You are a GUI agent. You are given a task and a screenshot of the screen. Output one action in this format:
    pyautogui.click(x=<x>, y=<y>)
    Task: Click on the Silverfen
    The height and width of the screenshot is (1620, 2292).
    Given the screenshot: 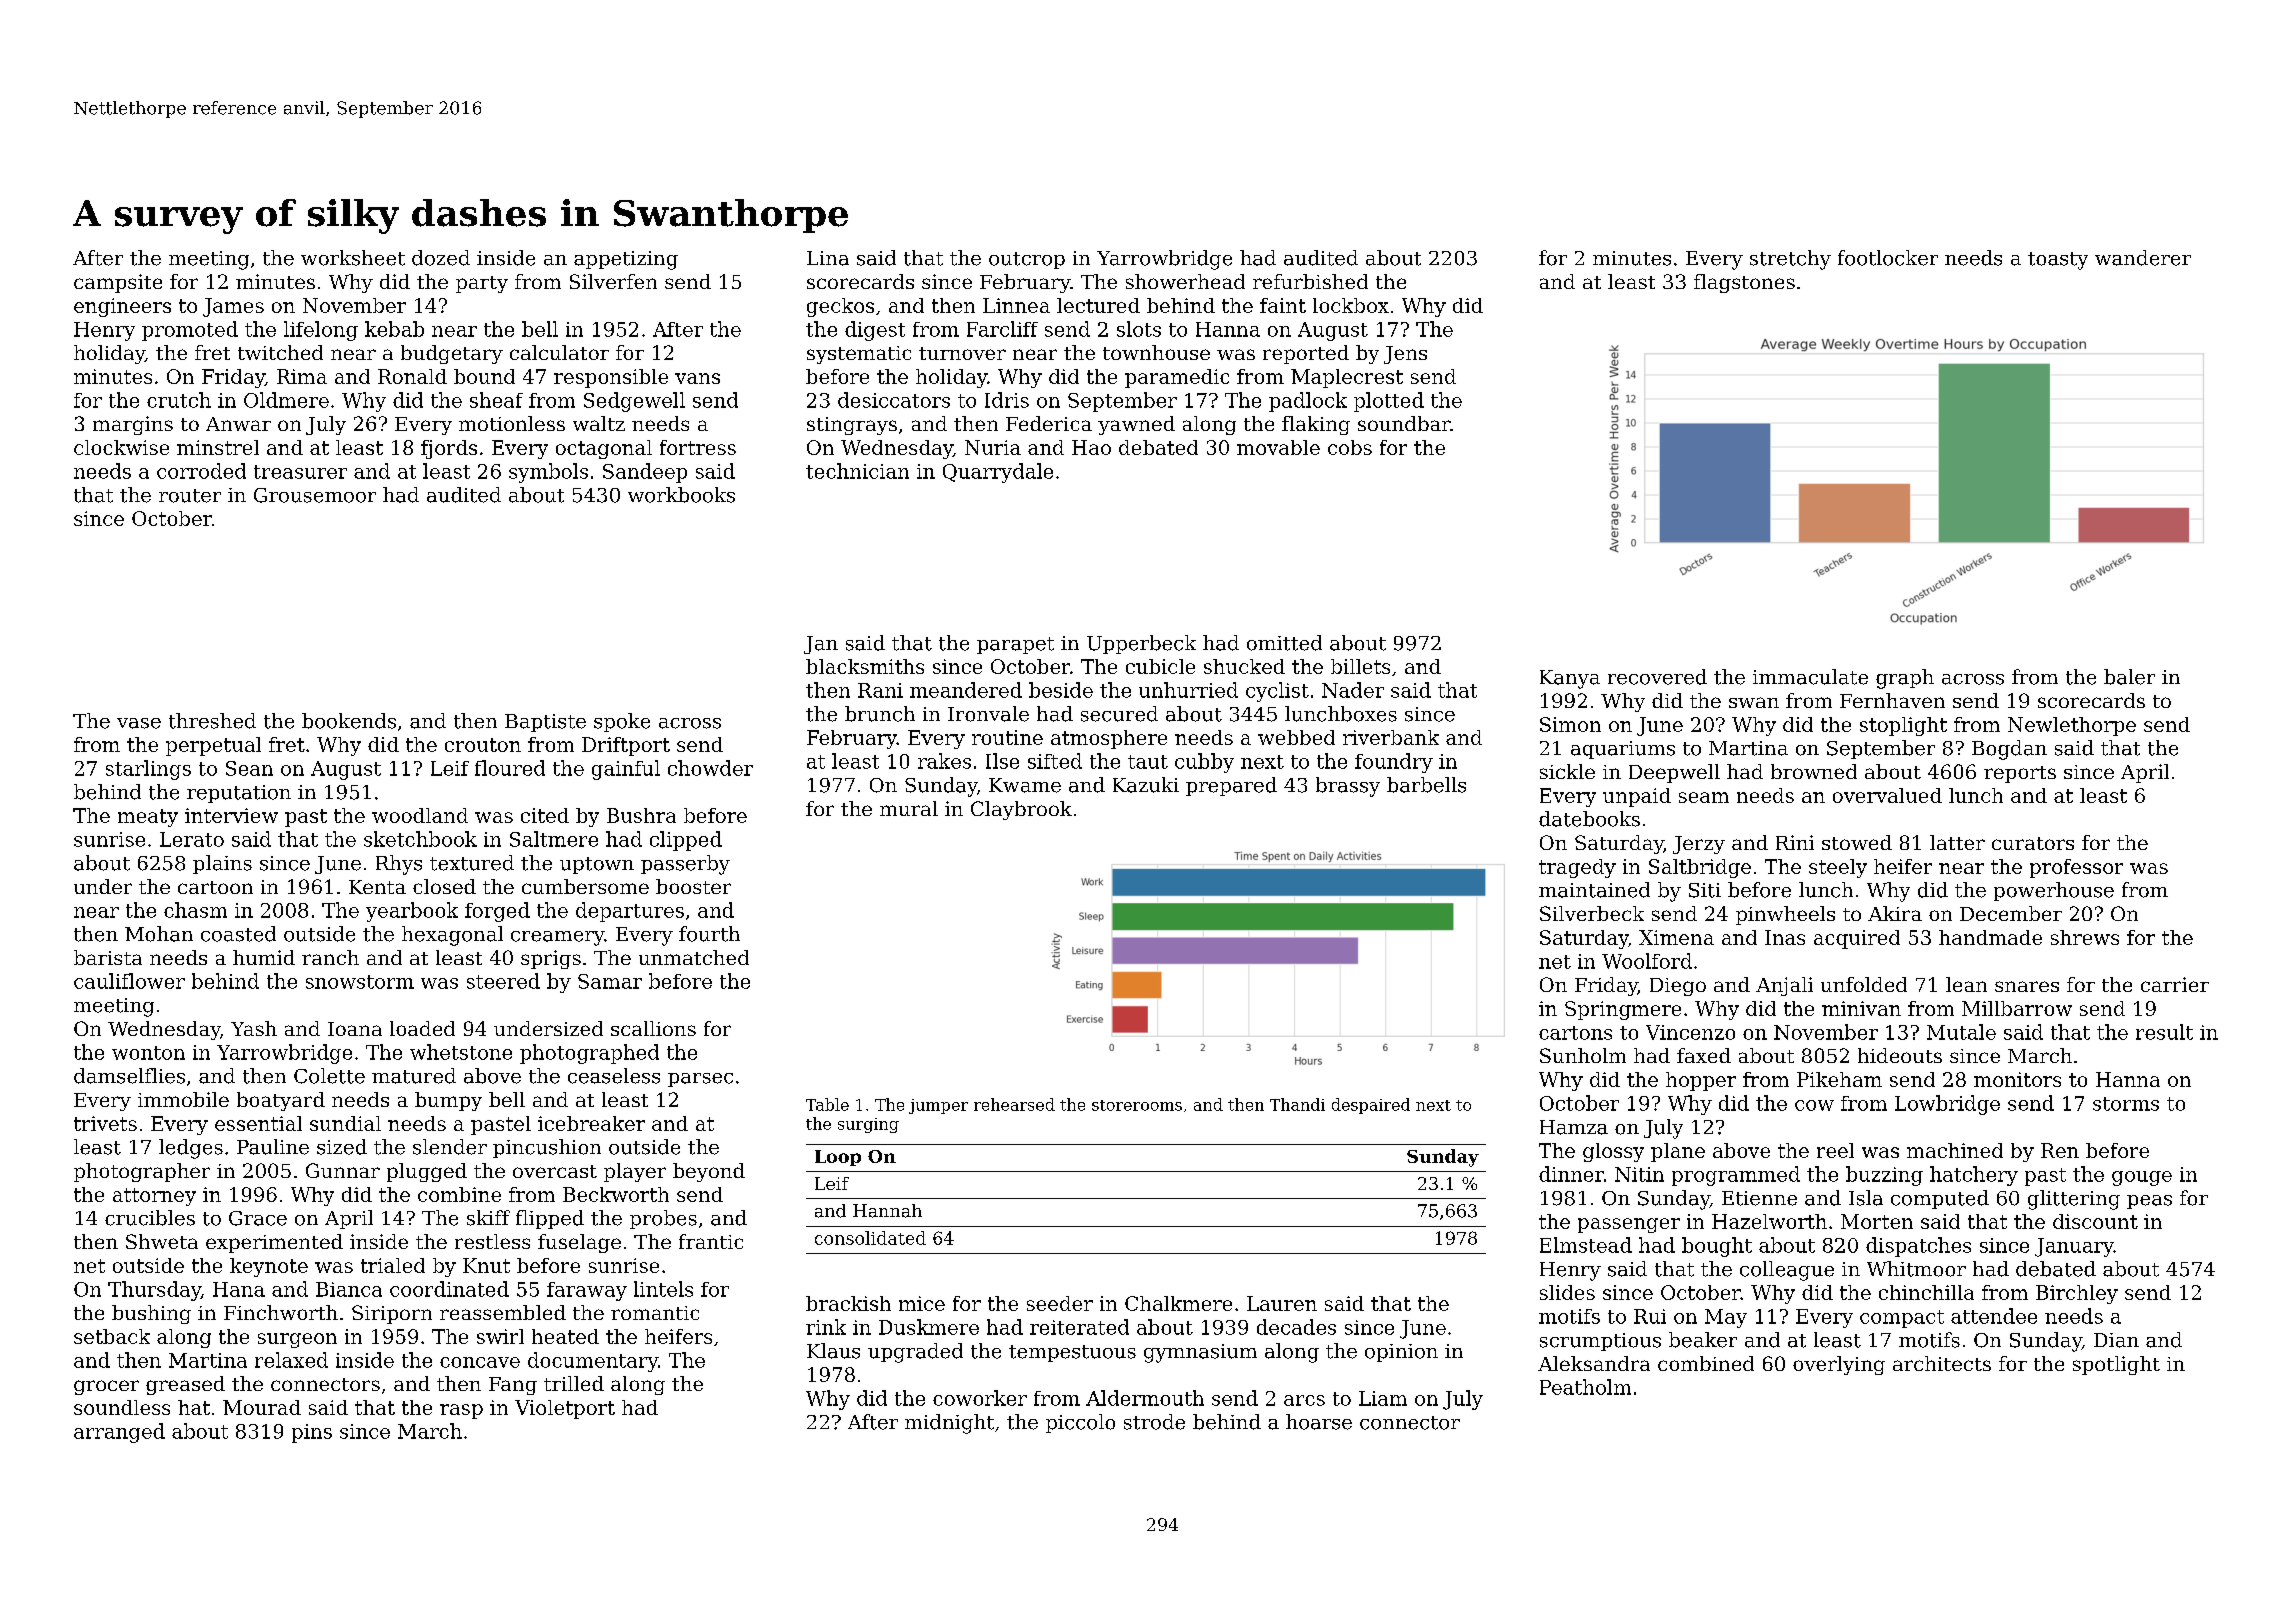 What is the action you would take?
    pyautogui.click(x=613, y=281)
